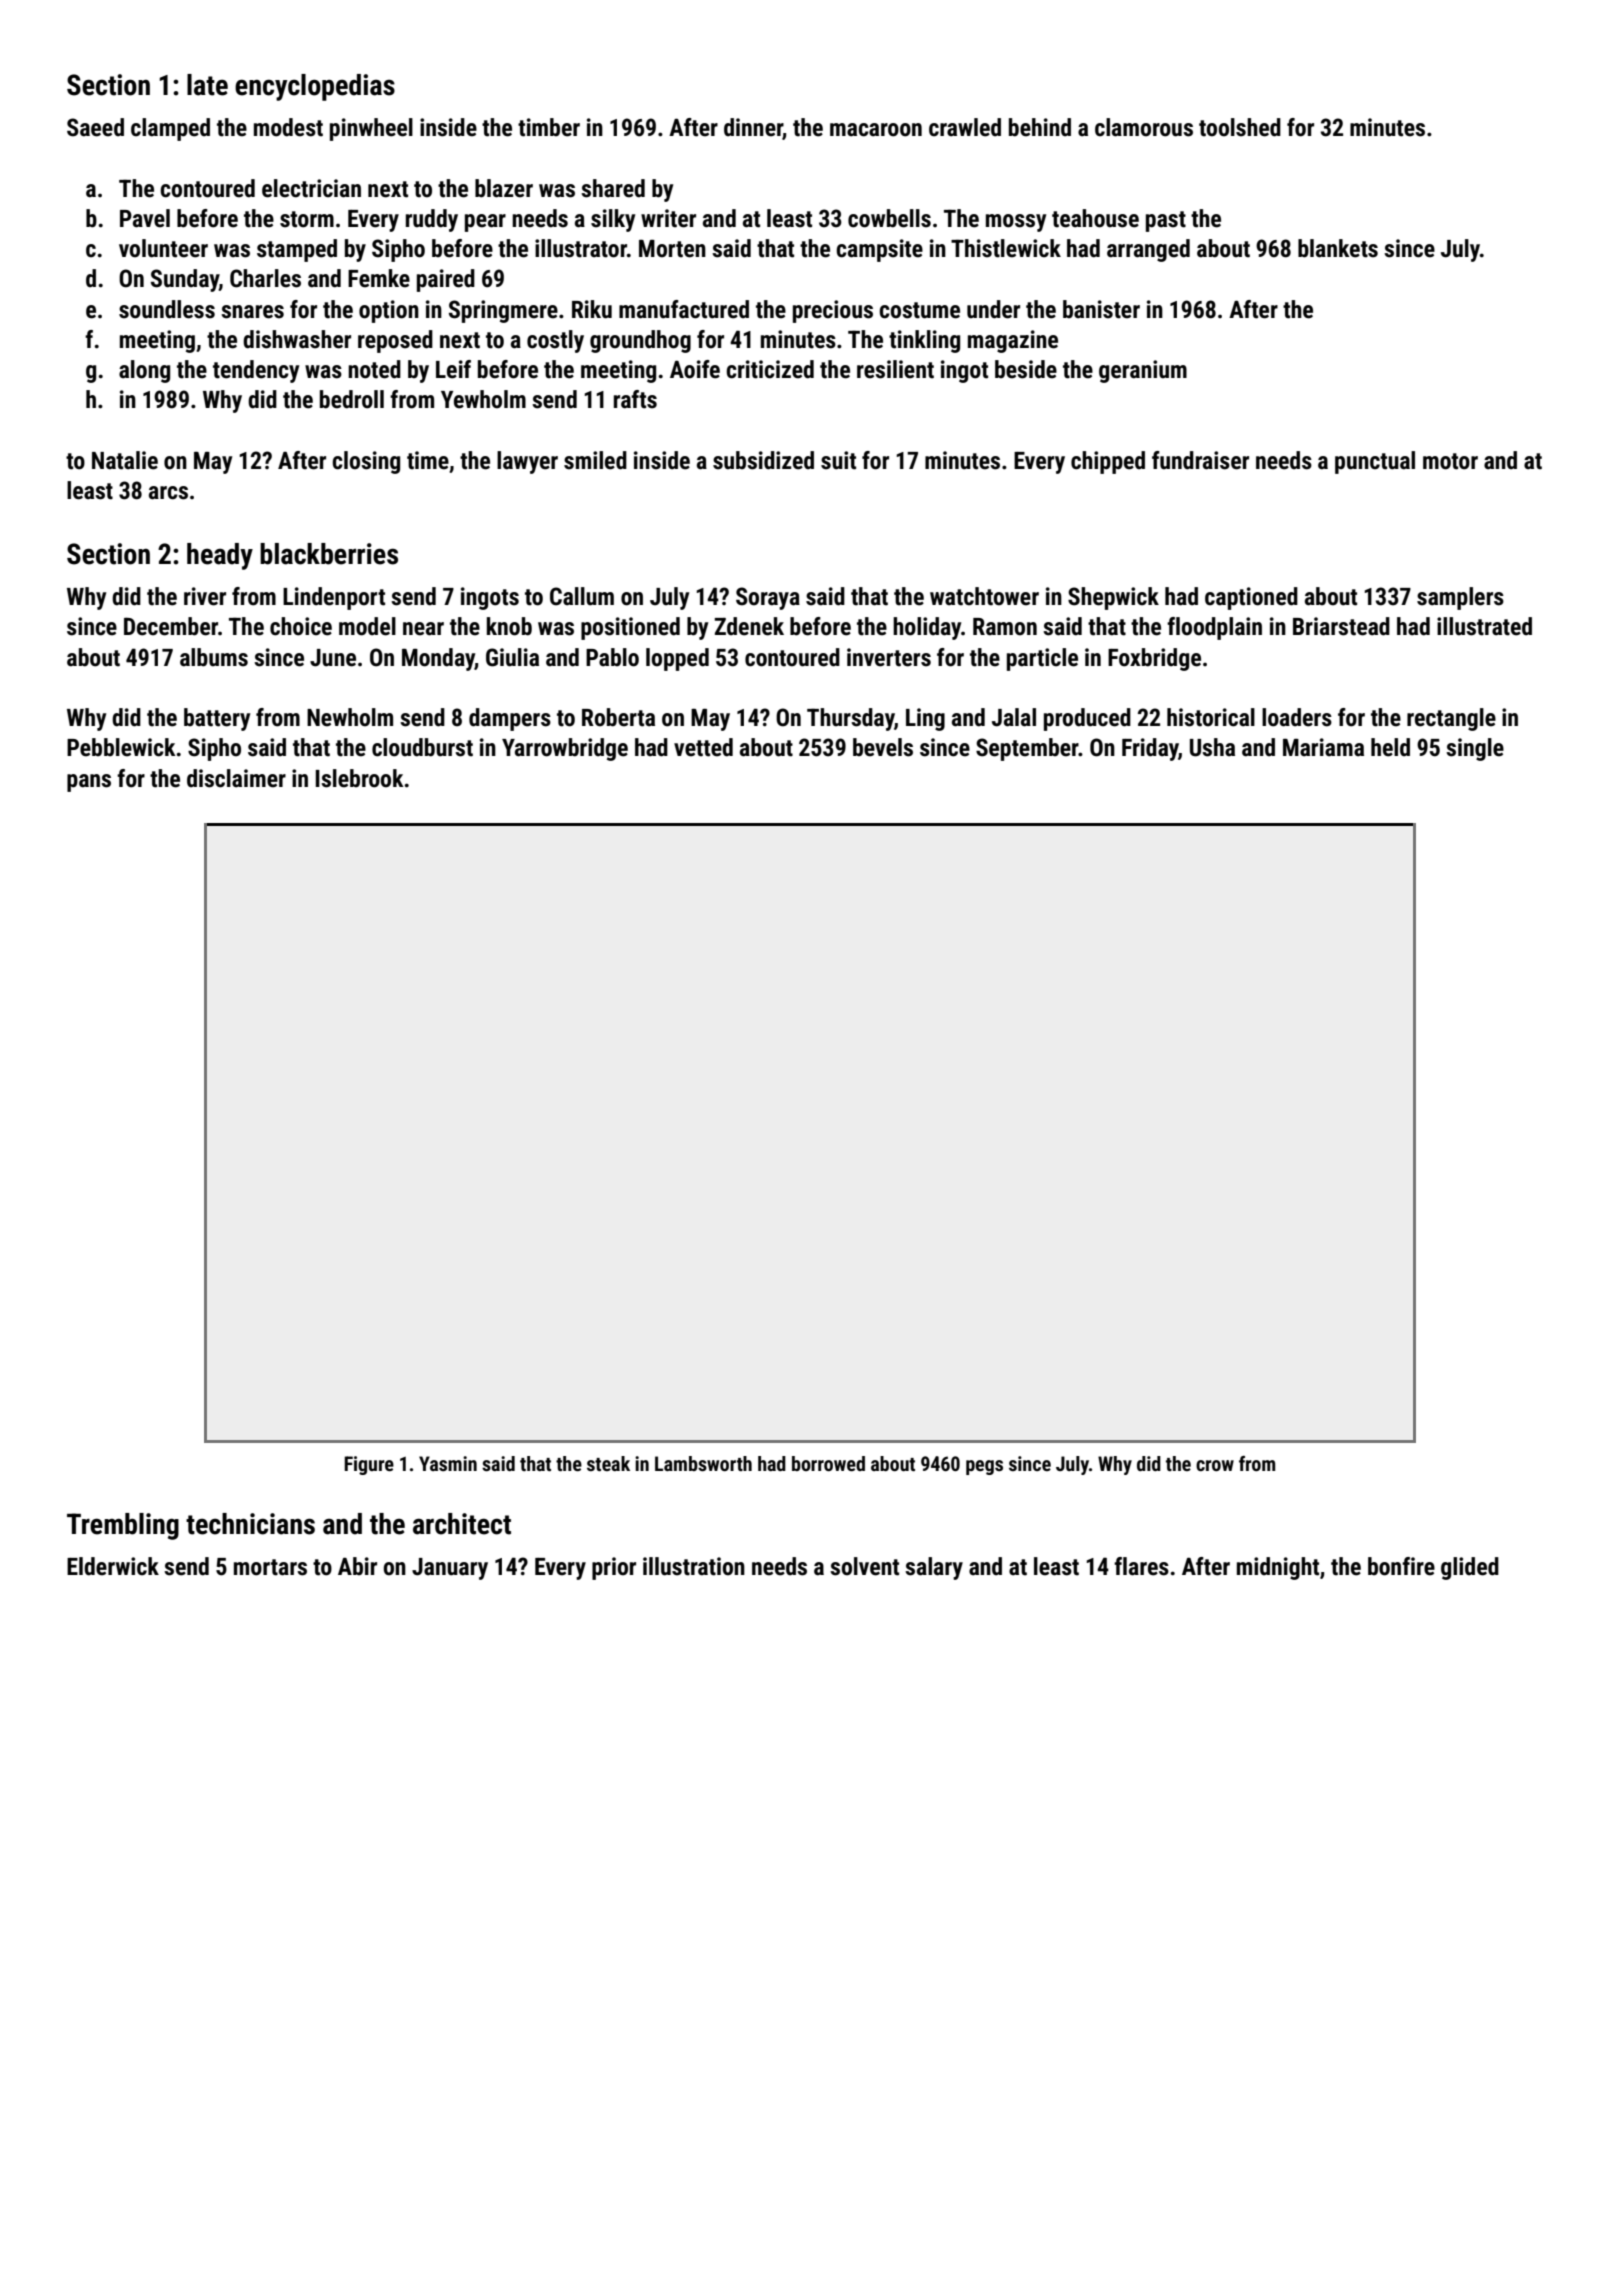 The height and width of the page is (2292, 1620). Describe the element at coordinates (753, 128) in the page. I see `dinner` at that location.
